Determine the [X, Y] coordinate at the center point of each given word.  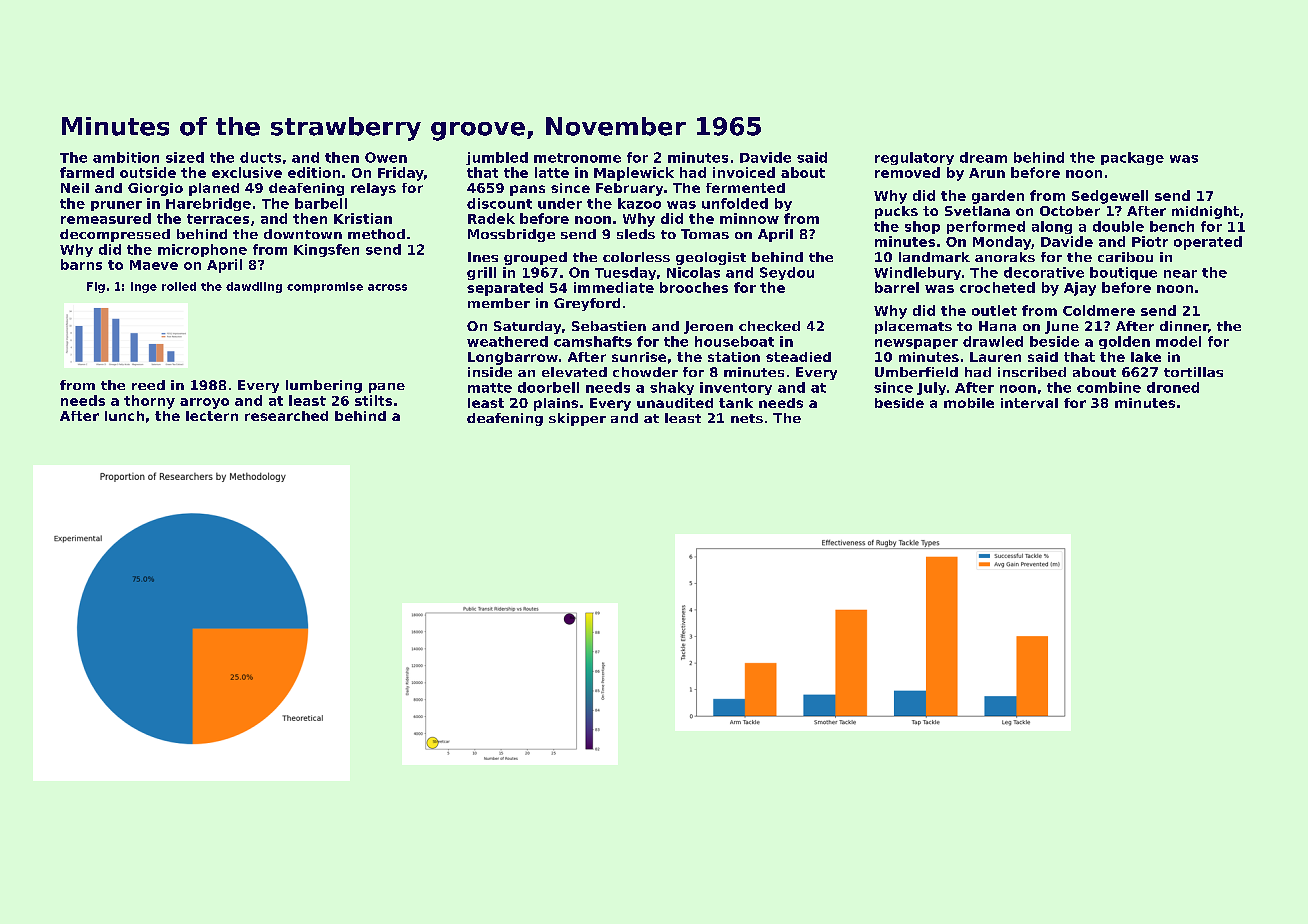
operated [1208, 243]
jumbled [497, 158]
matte [490, 388]
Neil [75, 188]
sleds [636, 234]
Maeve [154, 265]
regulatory [914, 158]
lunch [124, 416]
